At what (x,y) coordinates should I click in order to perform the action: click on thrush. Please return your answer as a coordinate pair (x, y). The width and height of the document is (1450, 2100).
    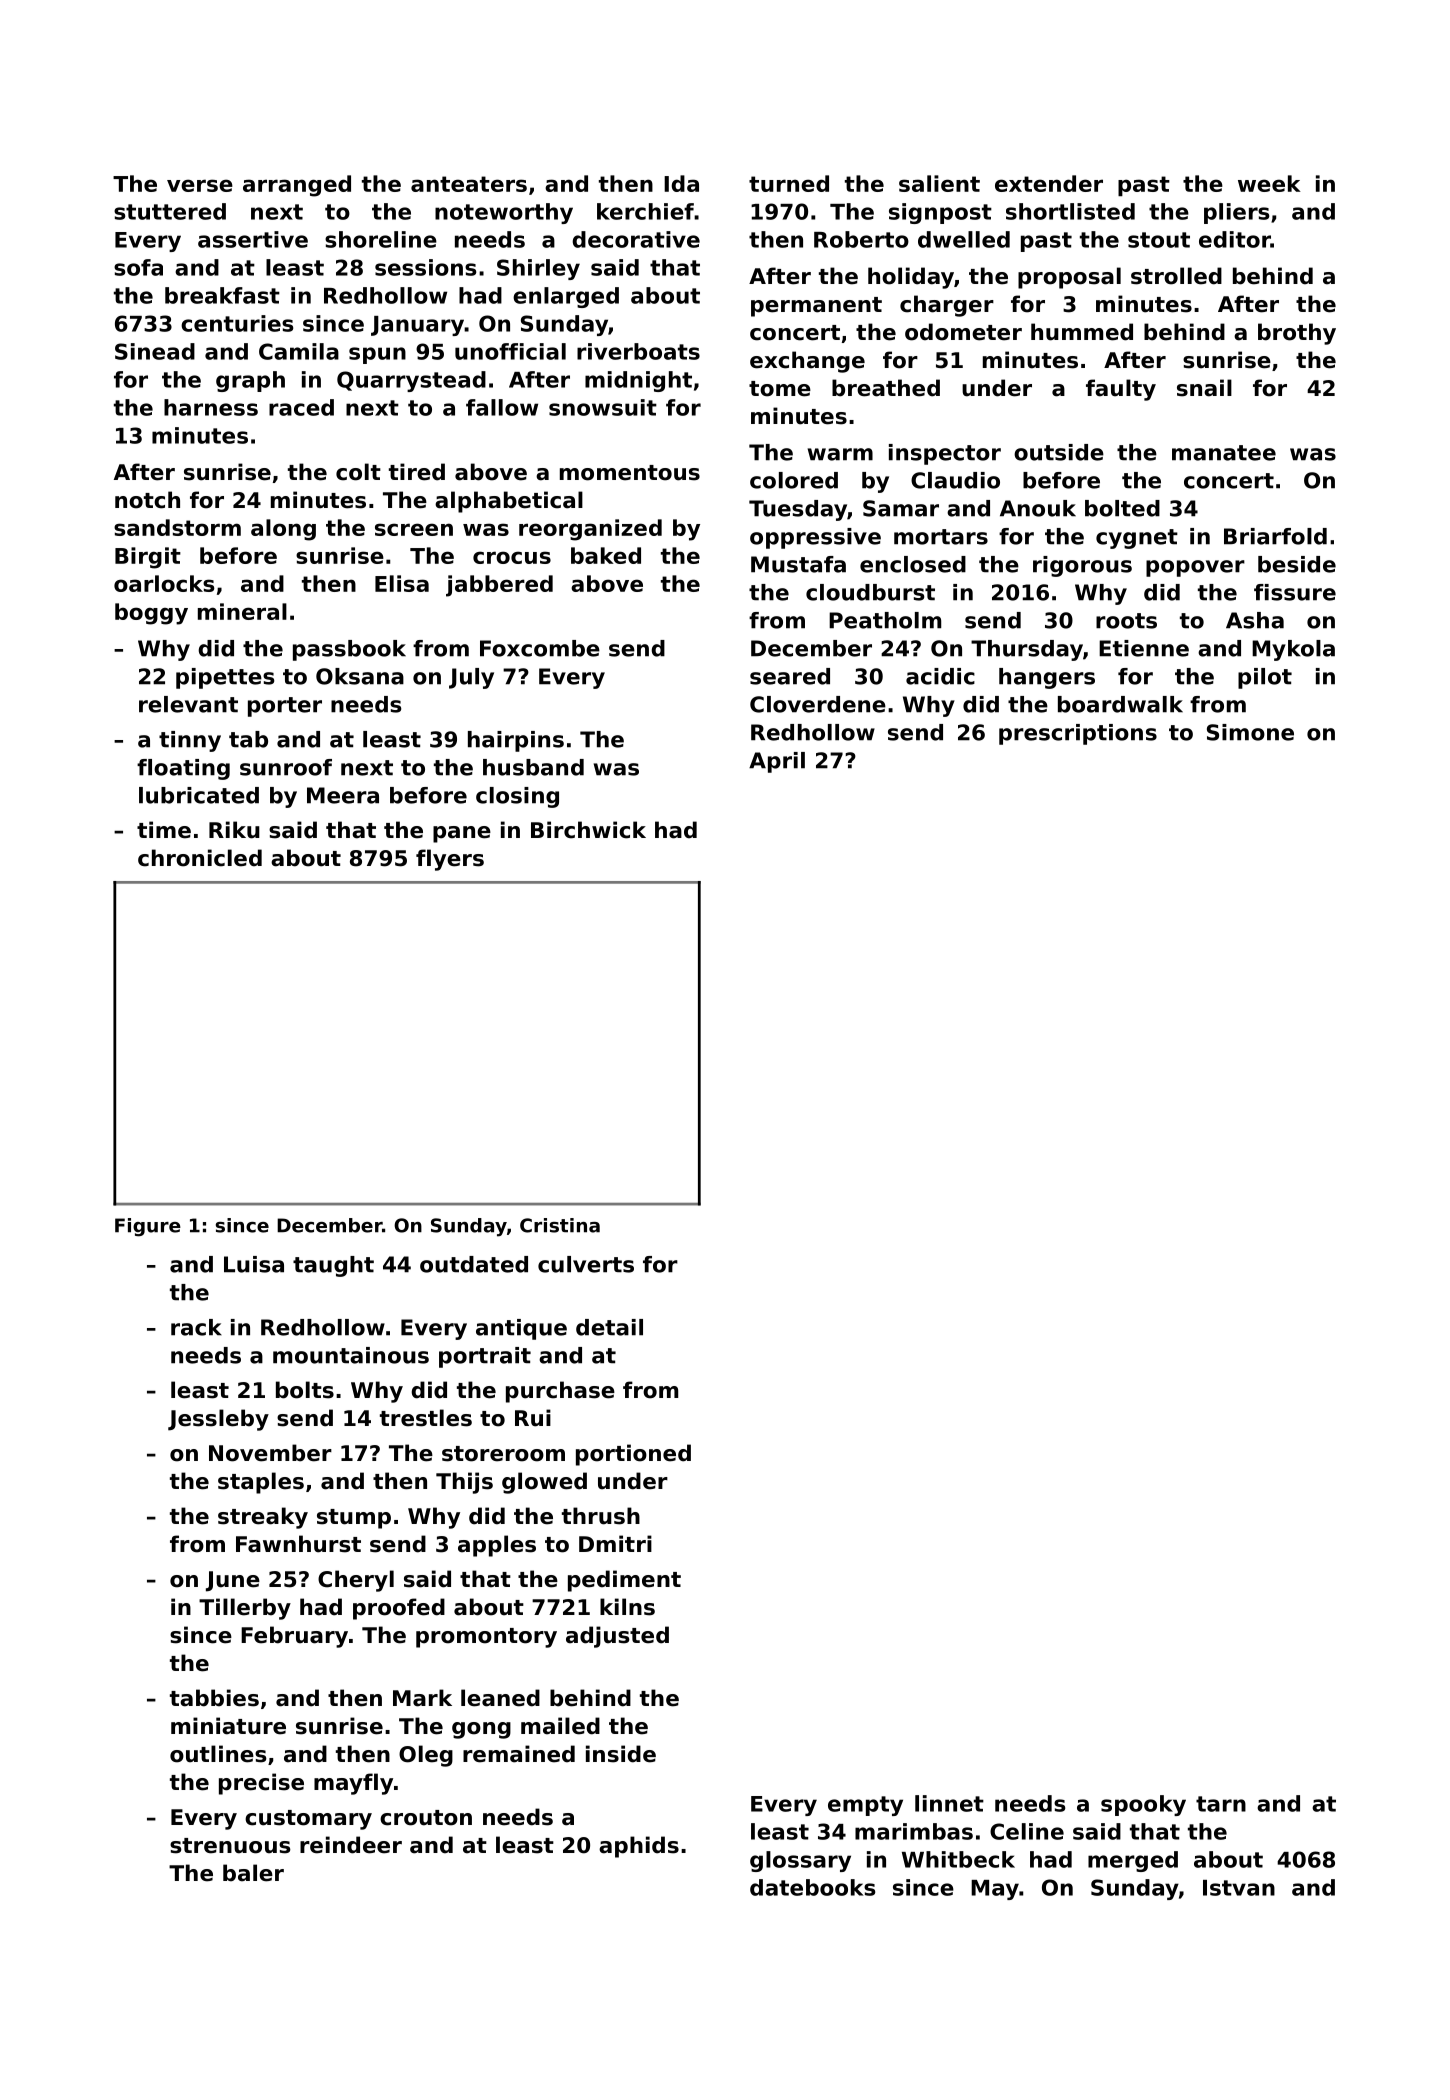
    Looking at the image, I should click on (601, 1516).
